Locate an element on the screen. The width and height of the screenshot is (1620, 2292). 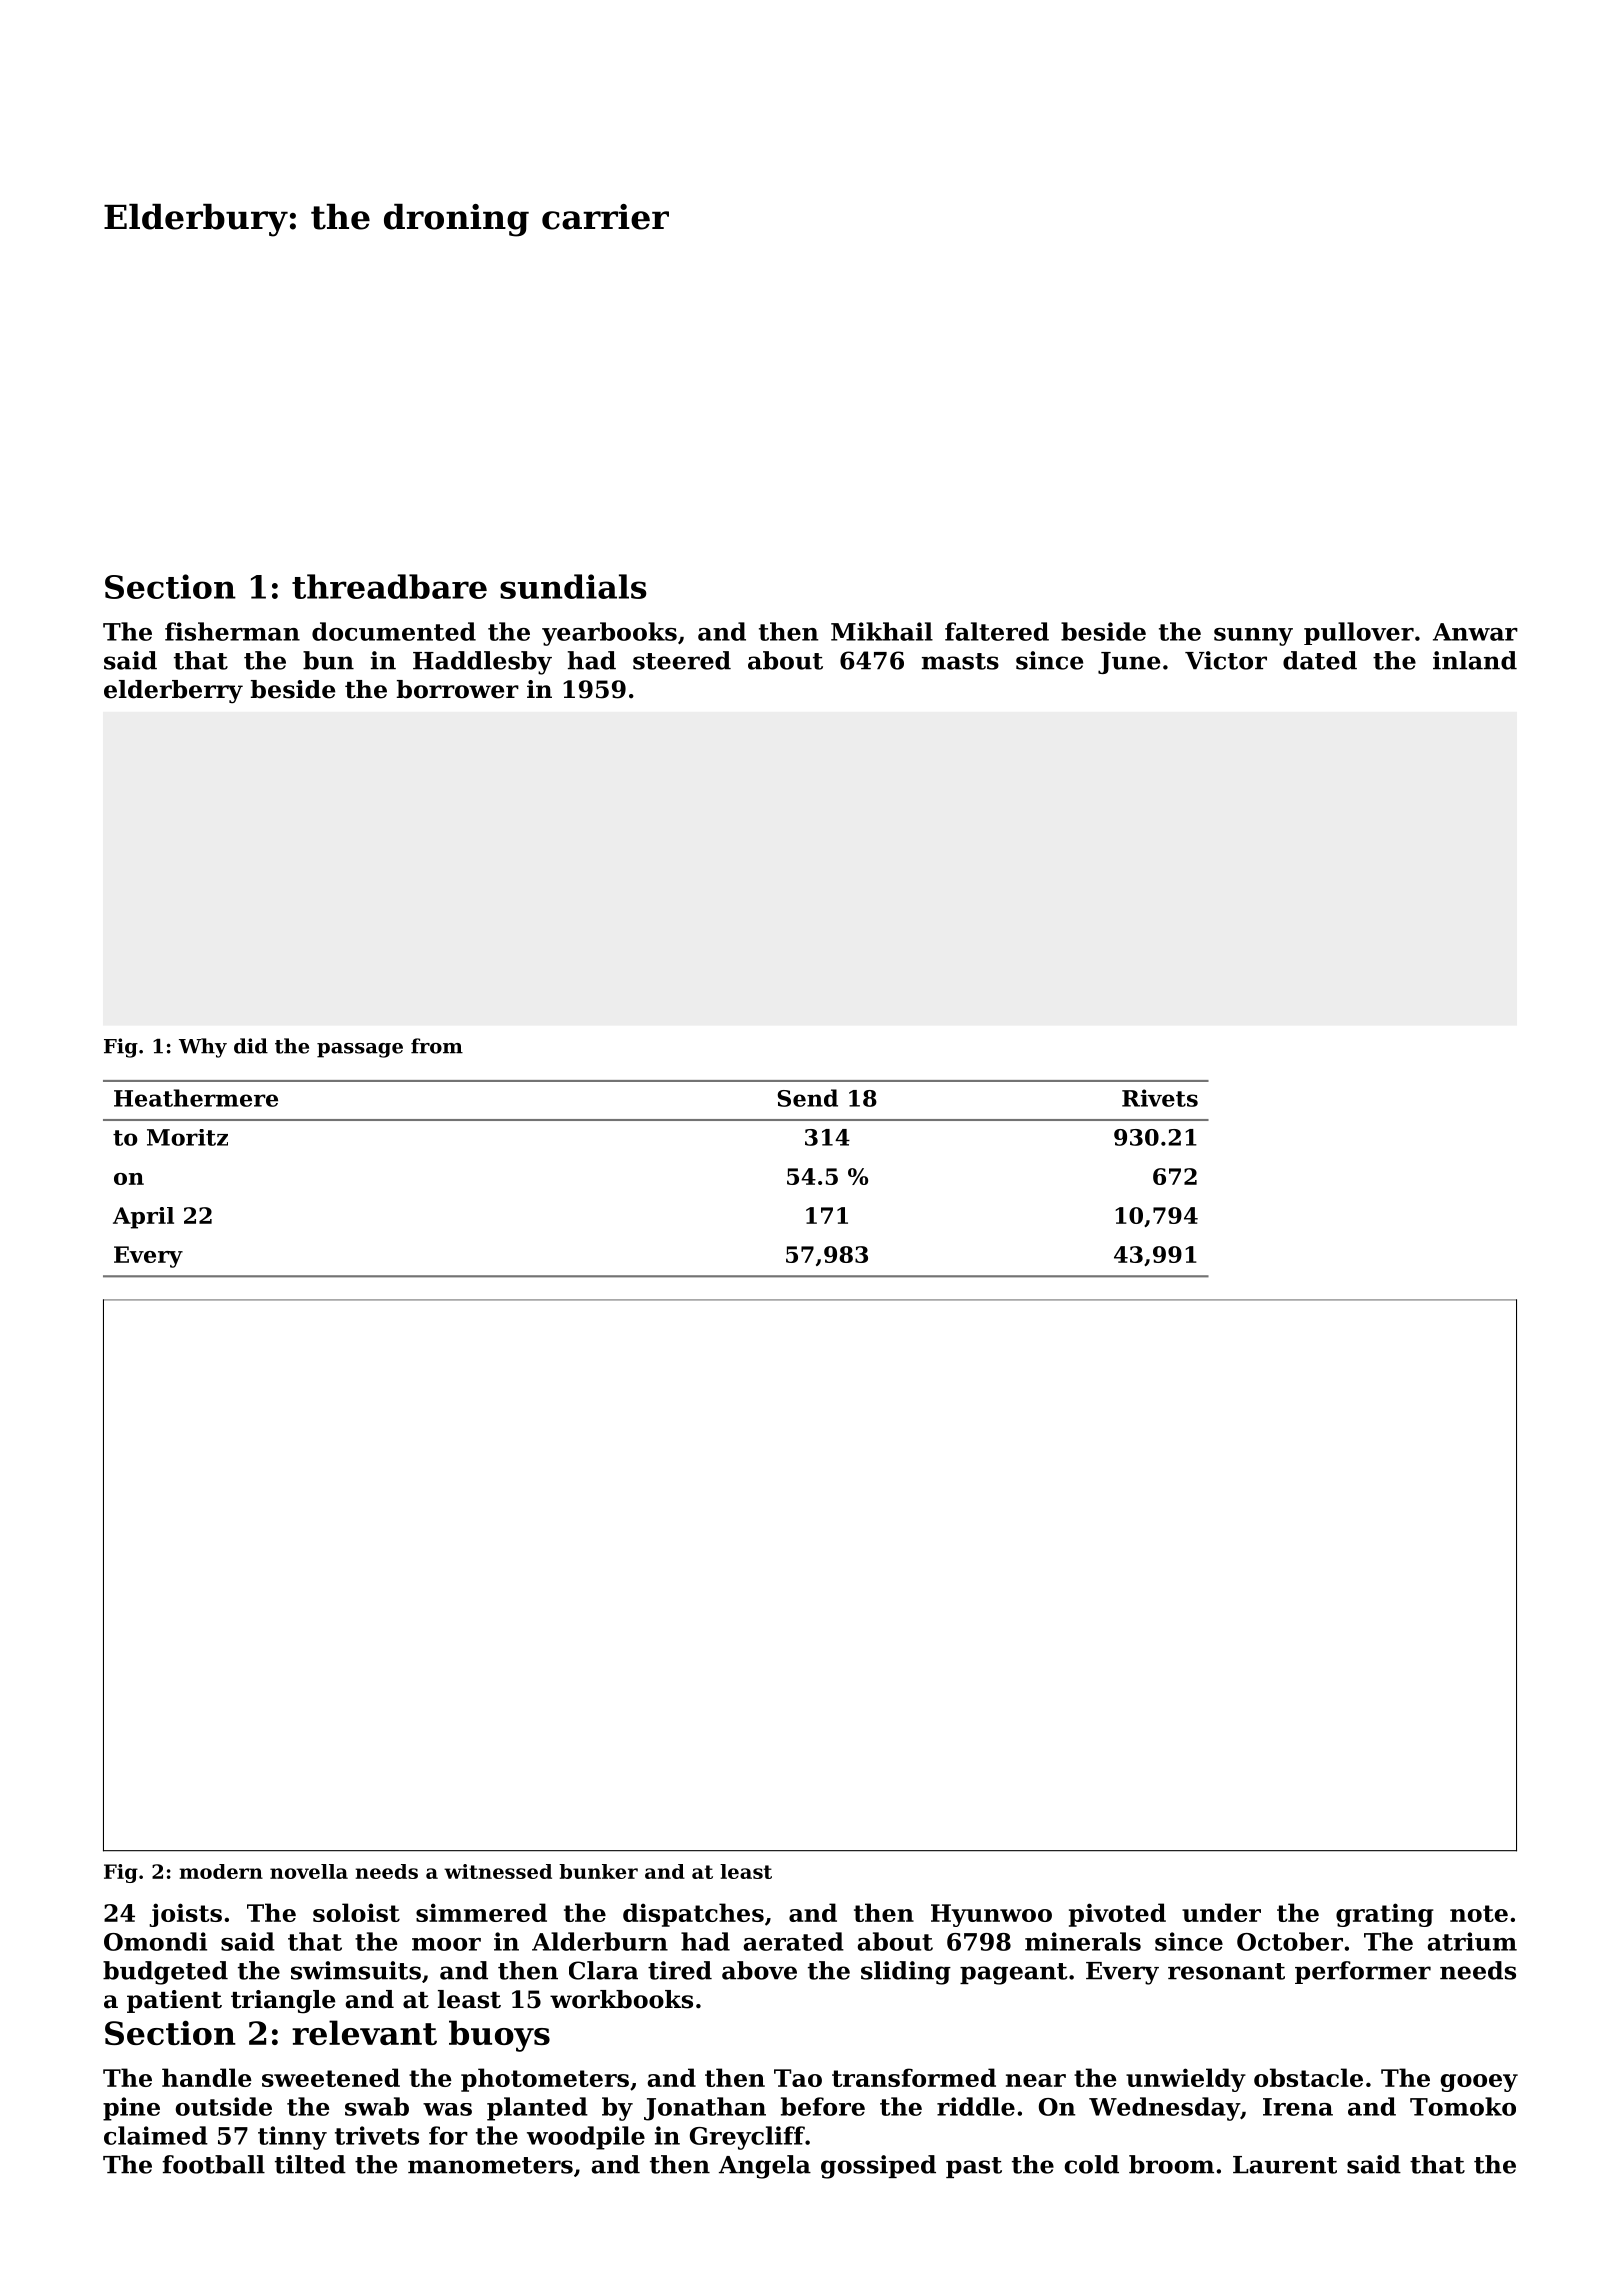
borrower is located at coordinates (458, 689).
